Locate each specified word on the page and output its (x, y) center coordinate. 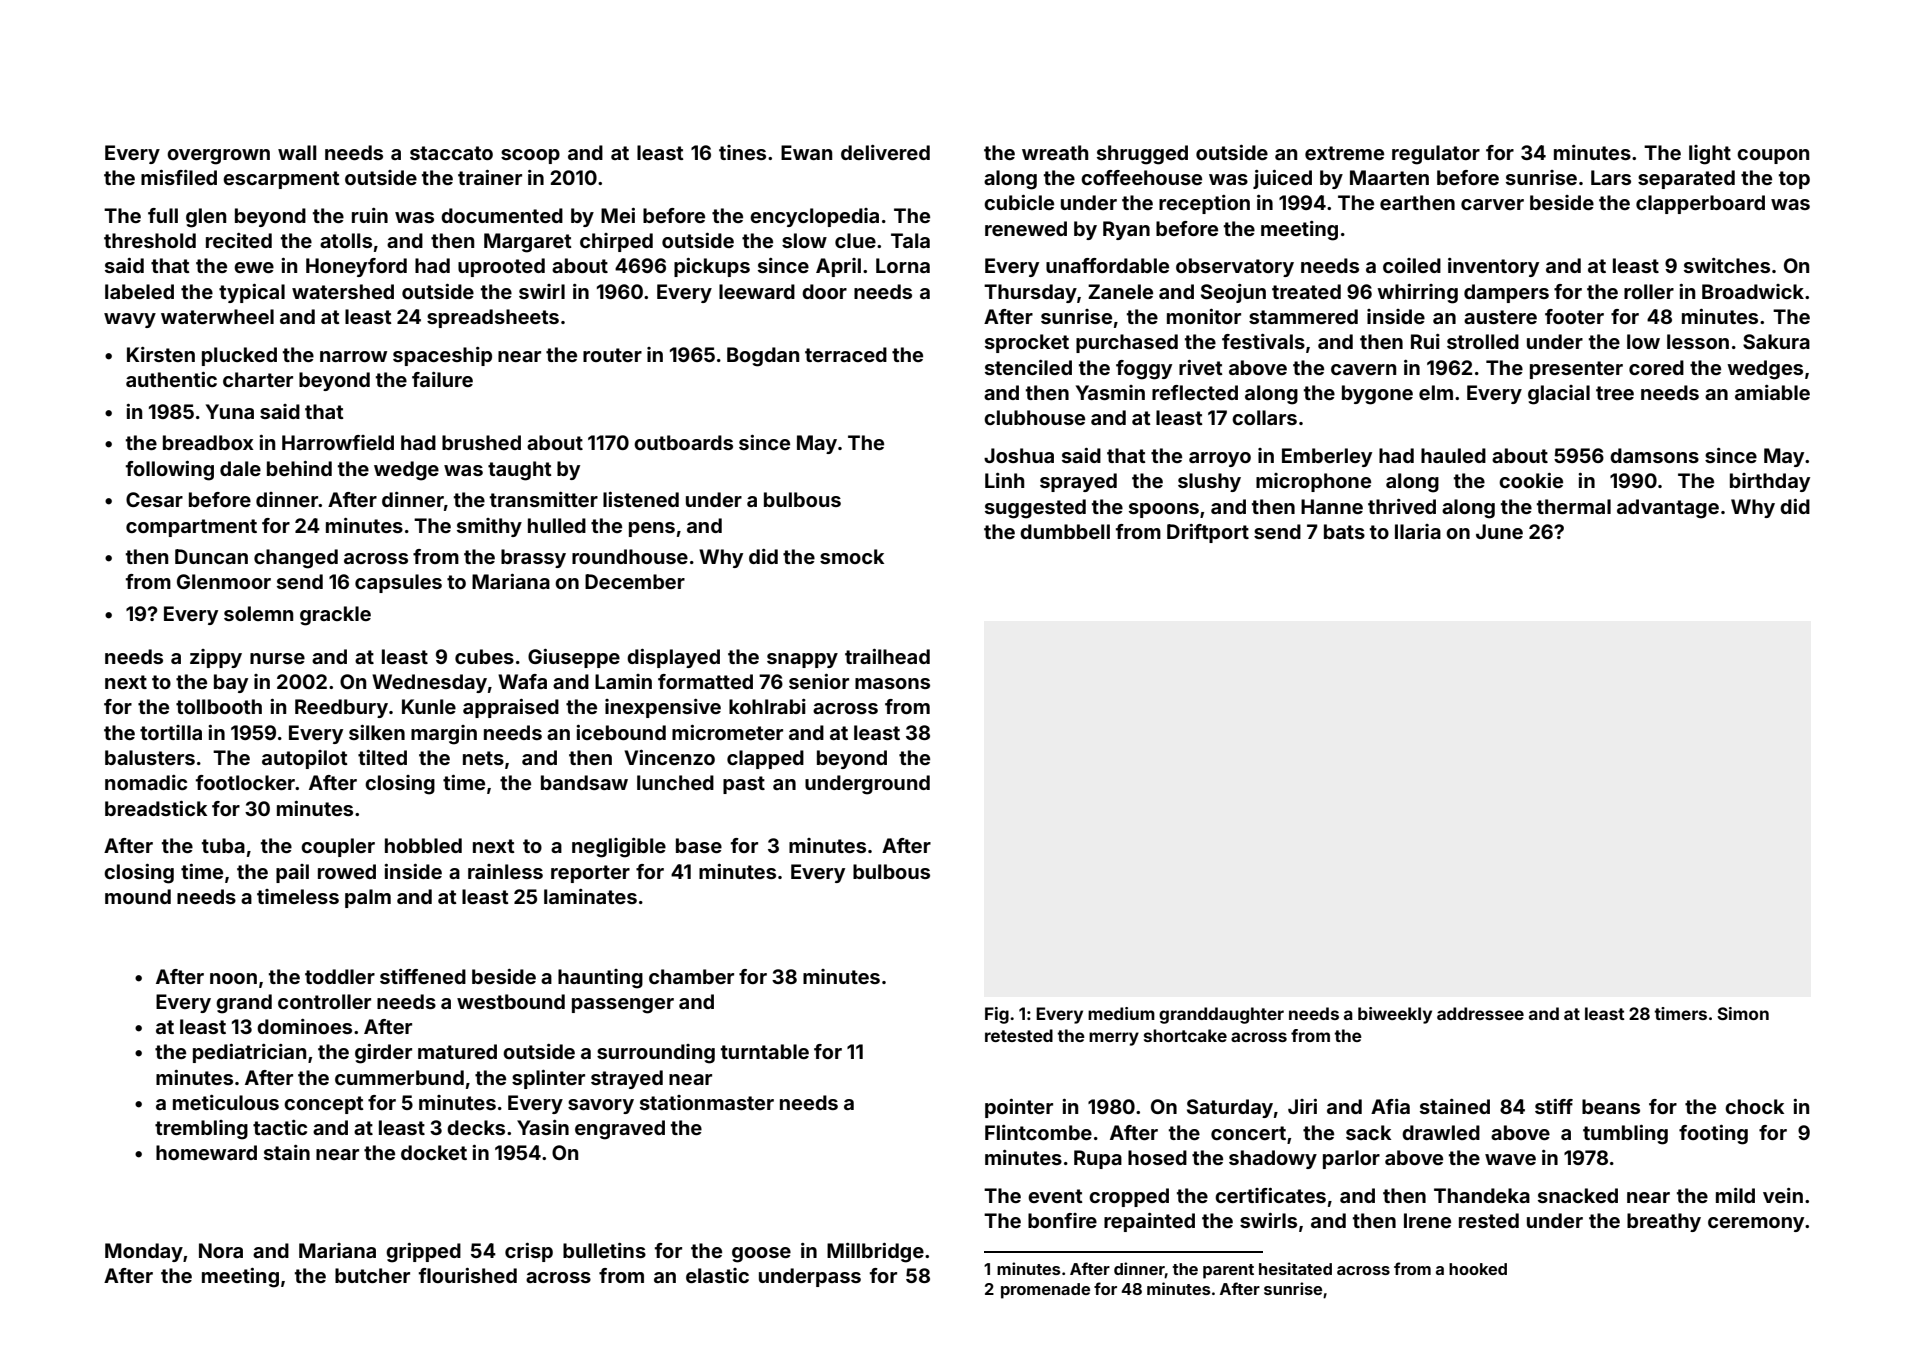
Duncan (211, 556)
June (1499, 531)
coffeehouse (1141, 177)
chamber (691, 976)
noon (233, 978)
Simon (1743, 1013)
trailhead (887, 656)
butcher (372, 1275)
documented (502, 215)
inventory (1493, 267)
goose (761, 1255)
